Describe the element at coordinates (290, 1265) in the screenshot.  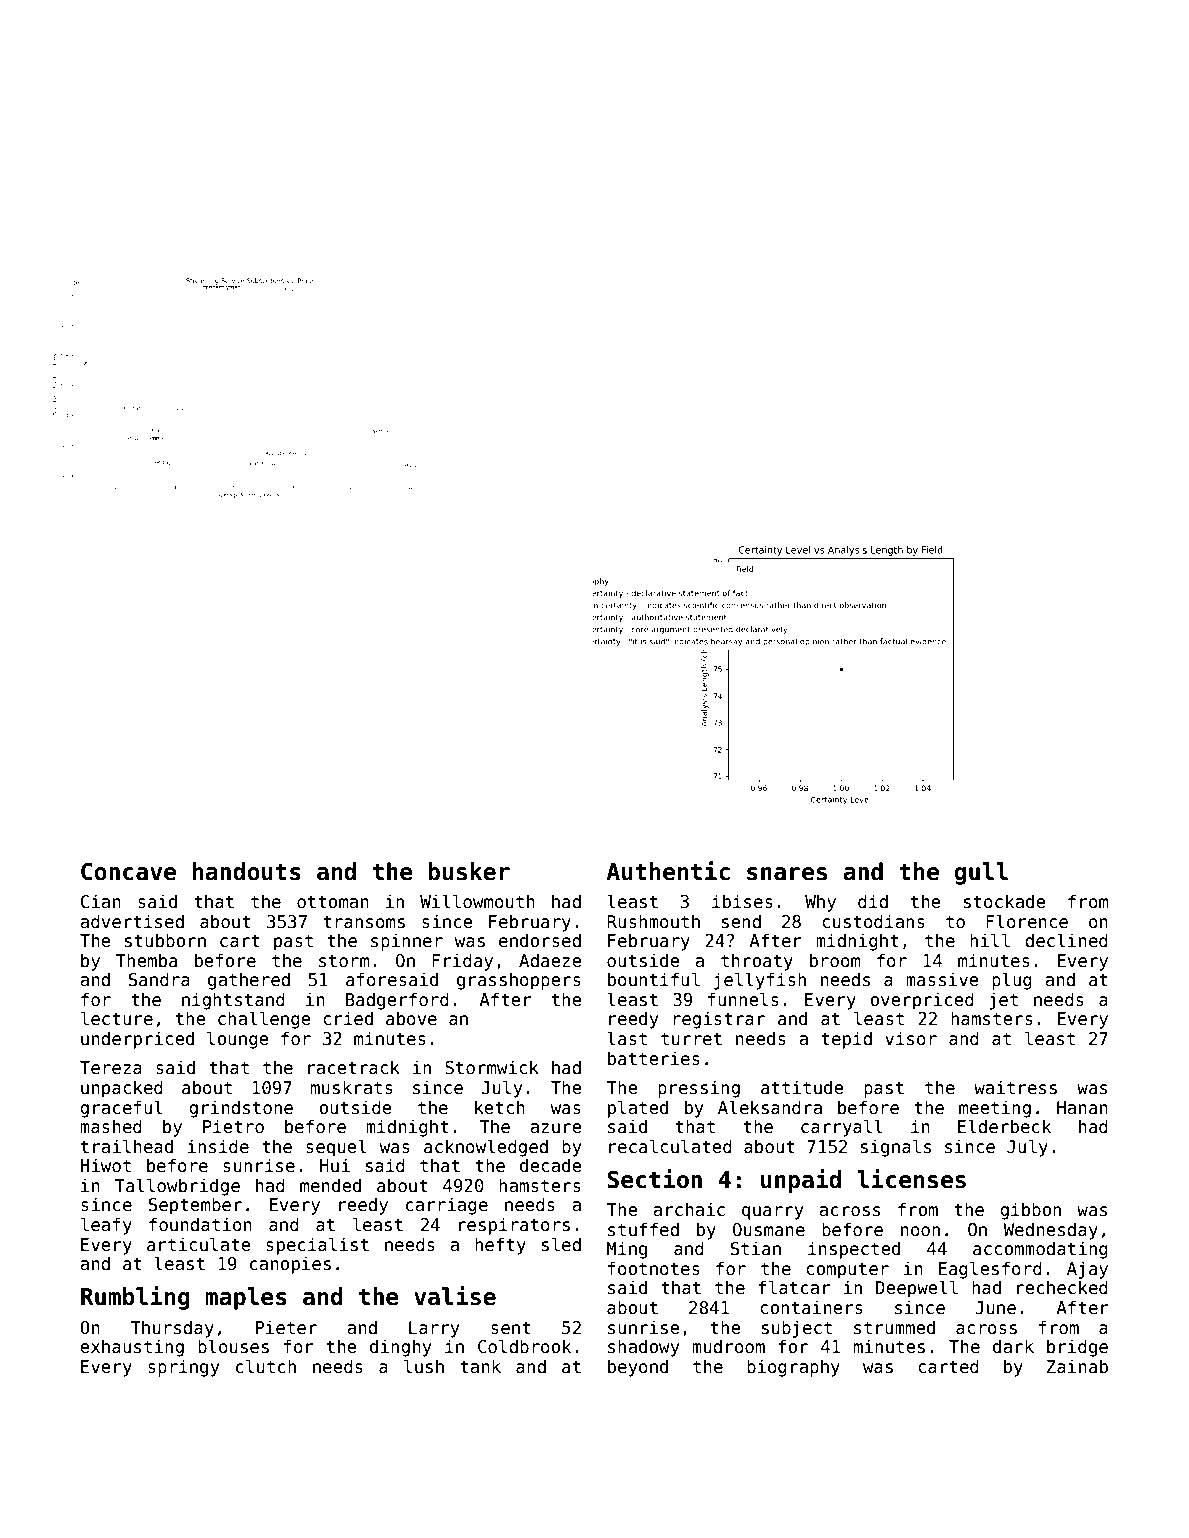
I see `canopies` at that location.
